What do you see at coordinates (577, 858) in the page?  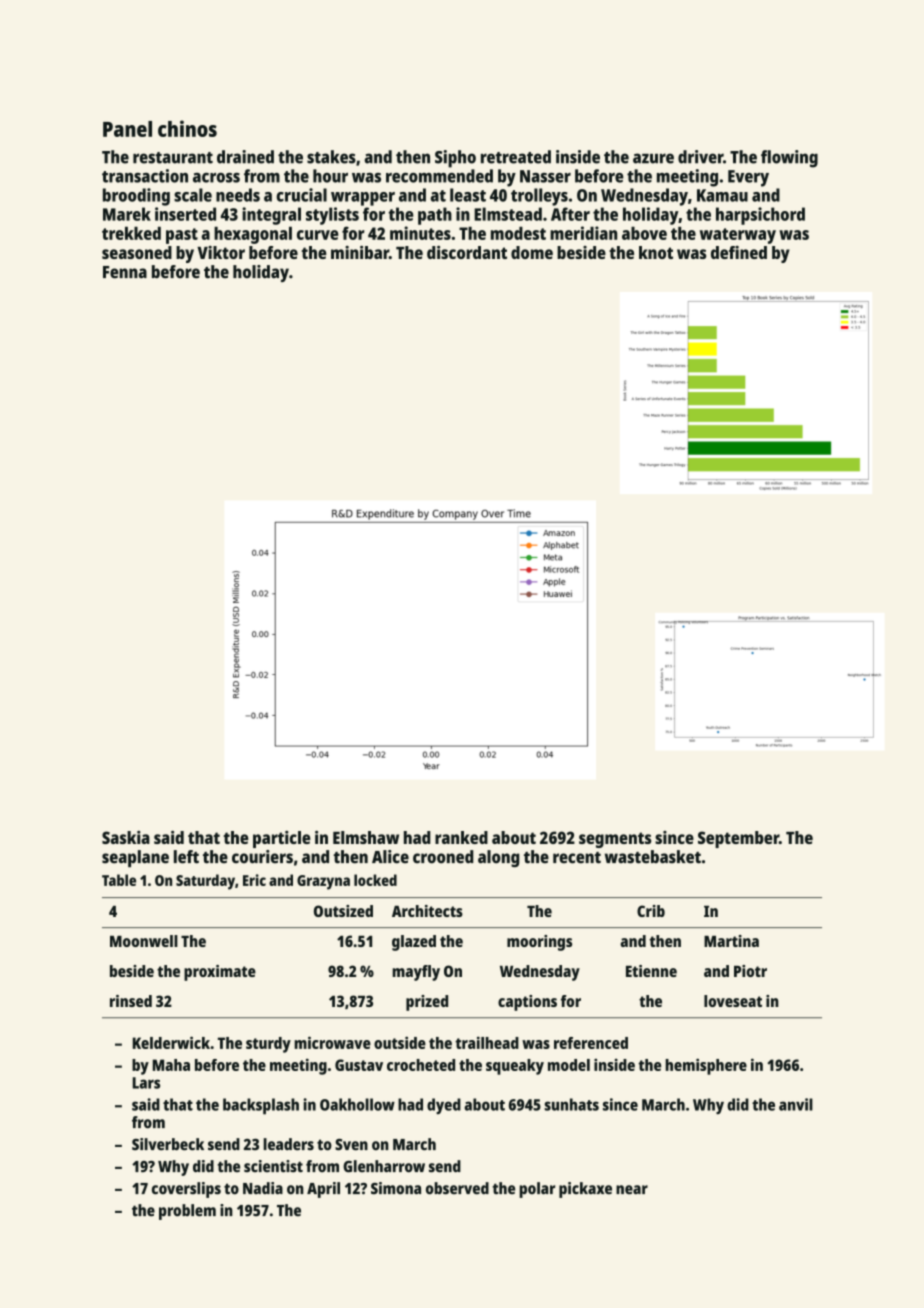 I see `recent` at bounding box center [577, 858].
